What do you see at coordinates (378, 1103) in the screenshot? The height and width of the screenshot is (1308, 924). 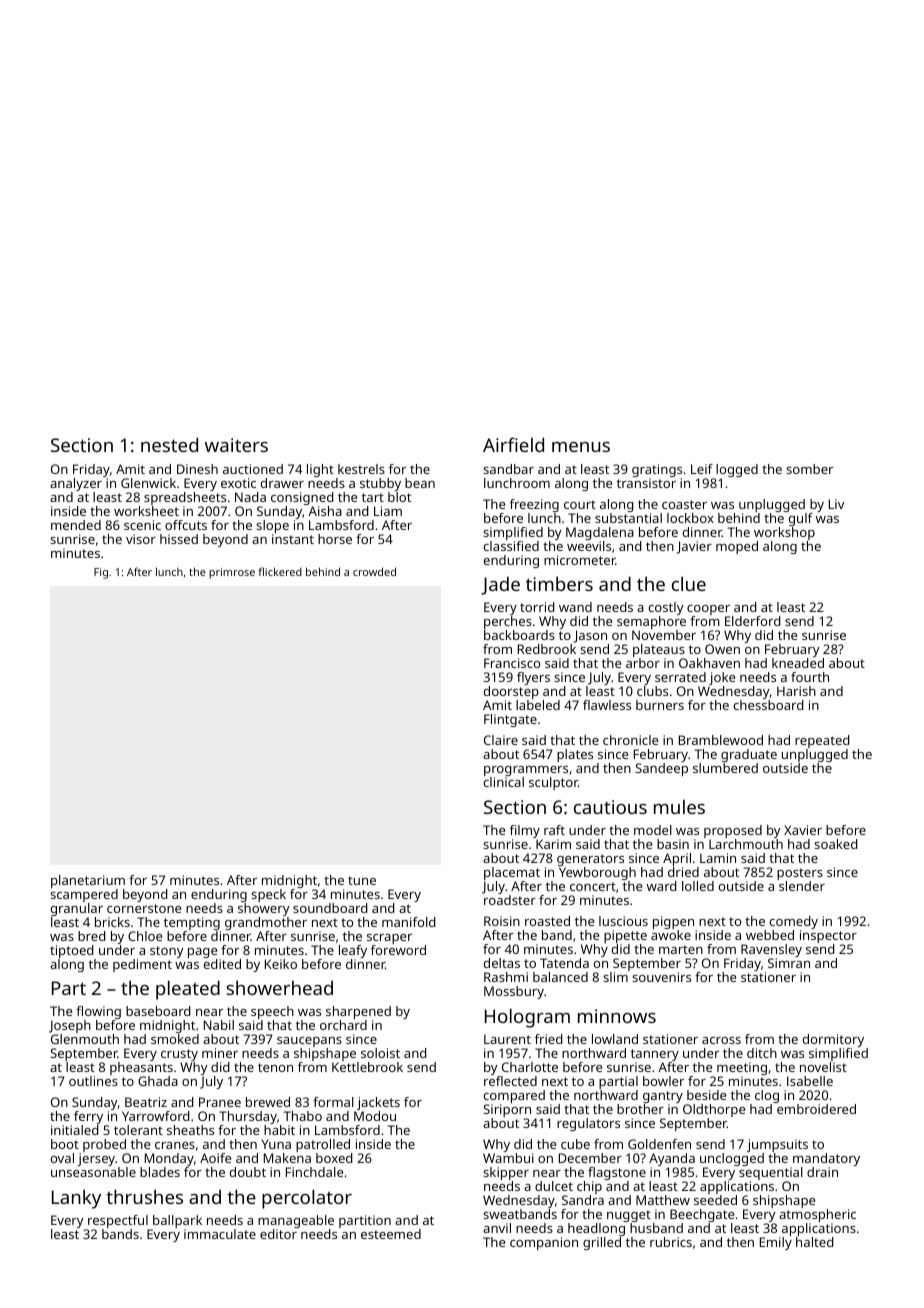 I see `jackets` at bounding box center [378, 1103].
